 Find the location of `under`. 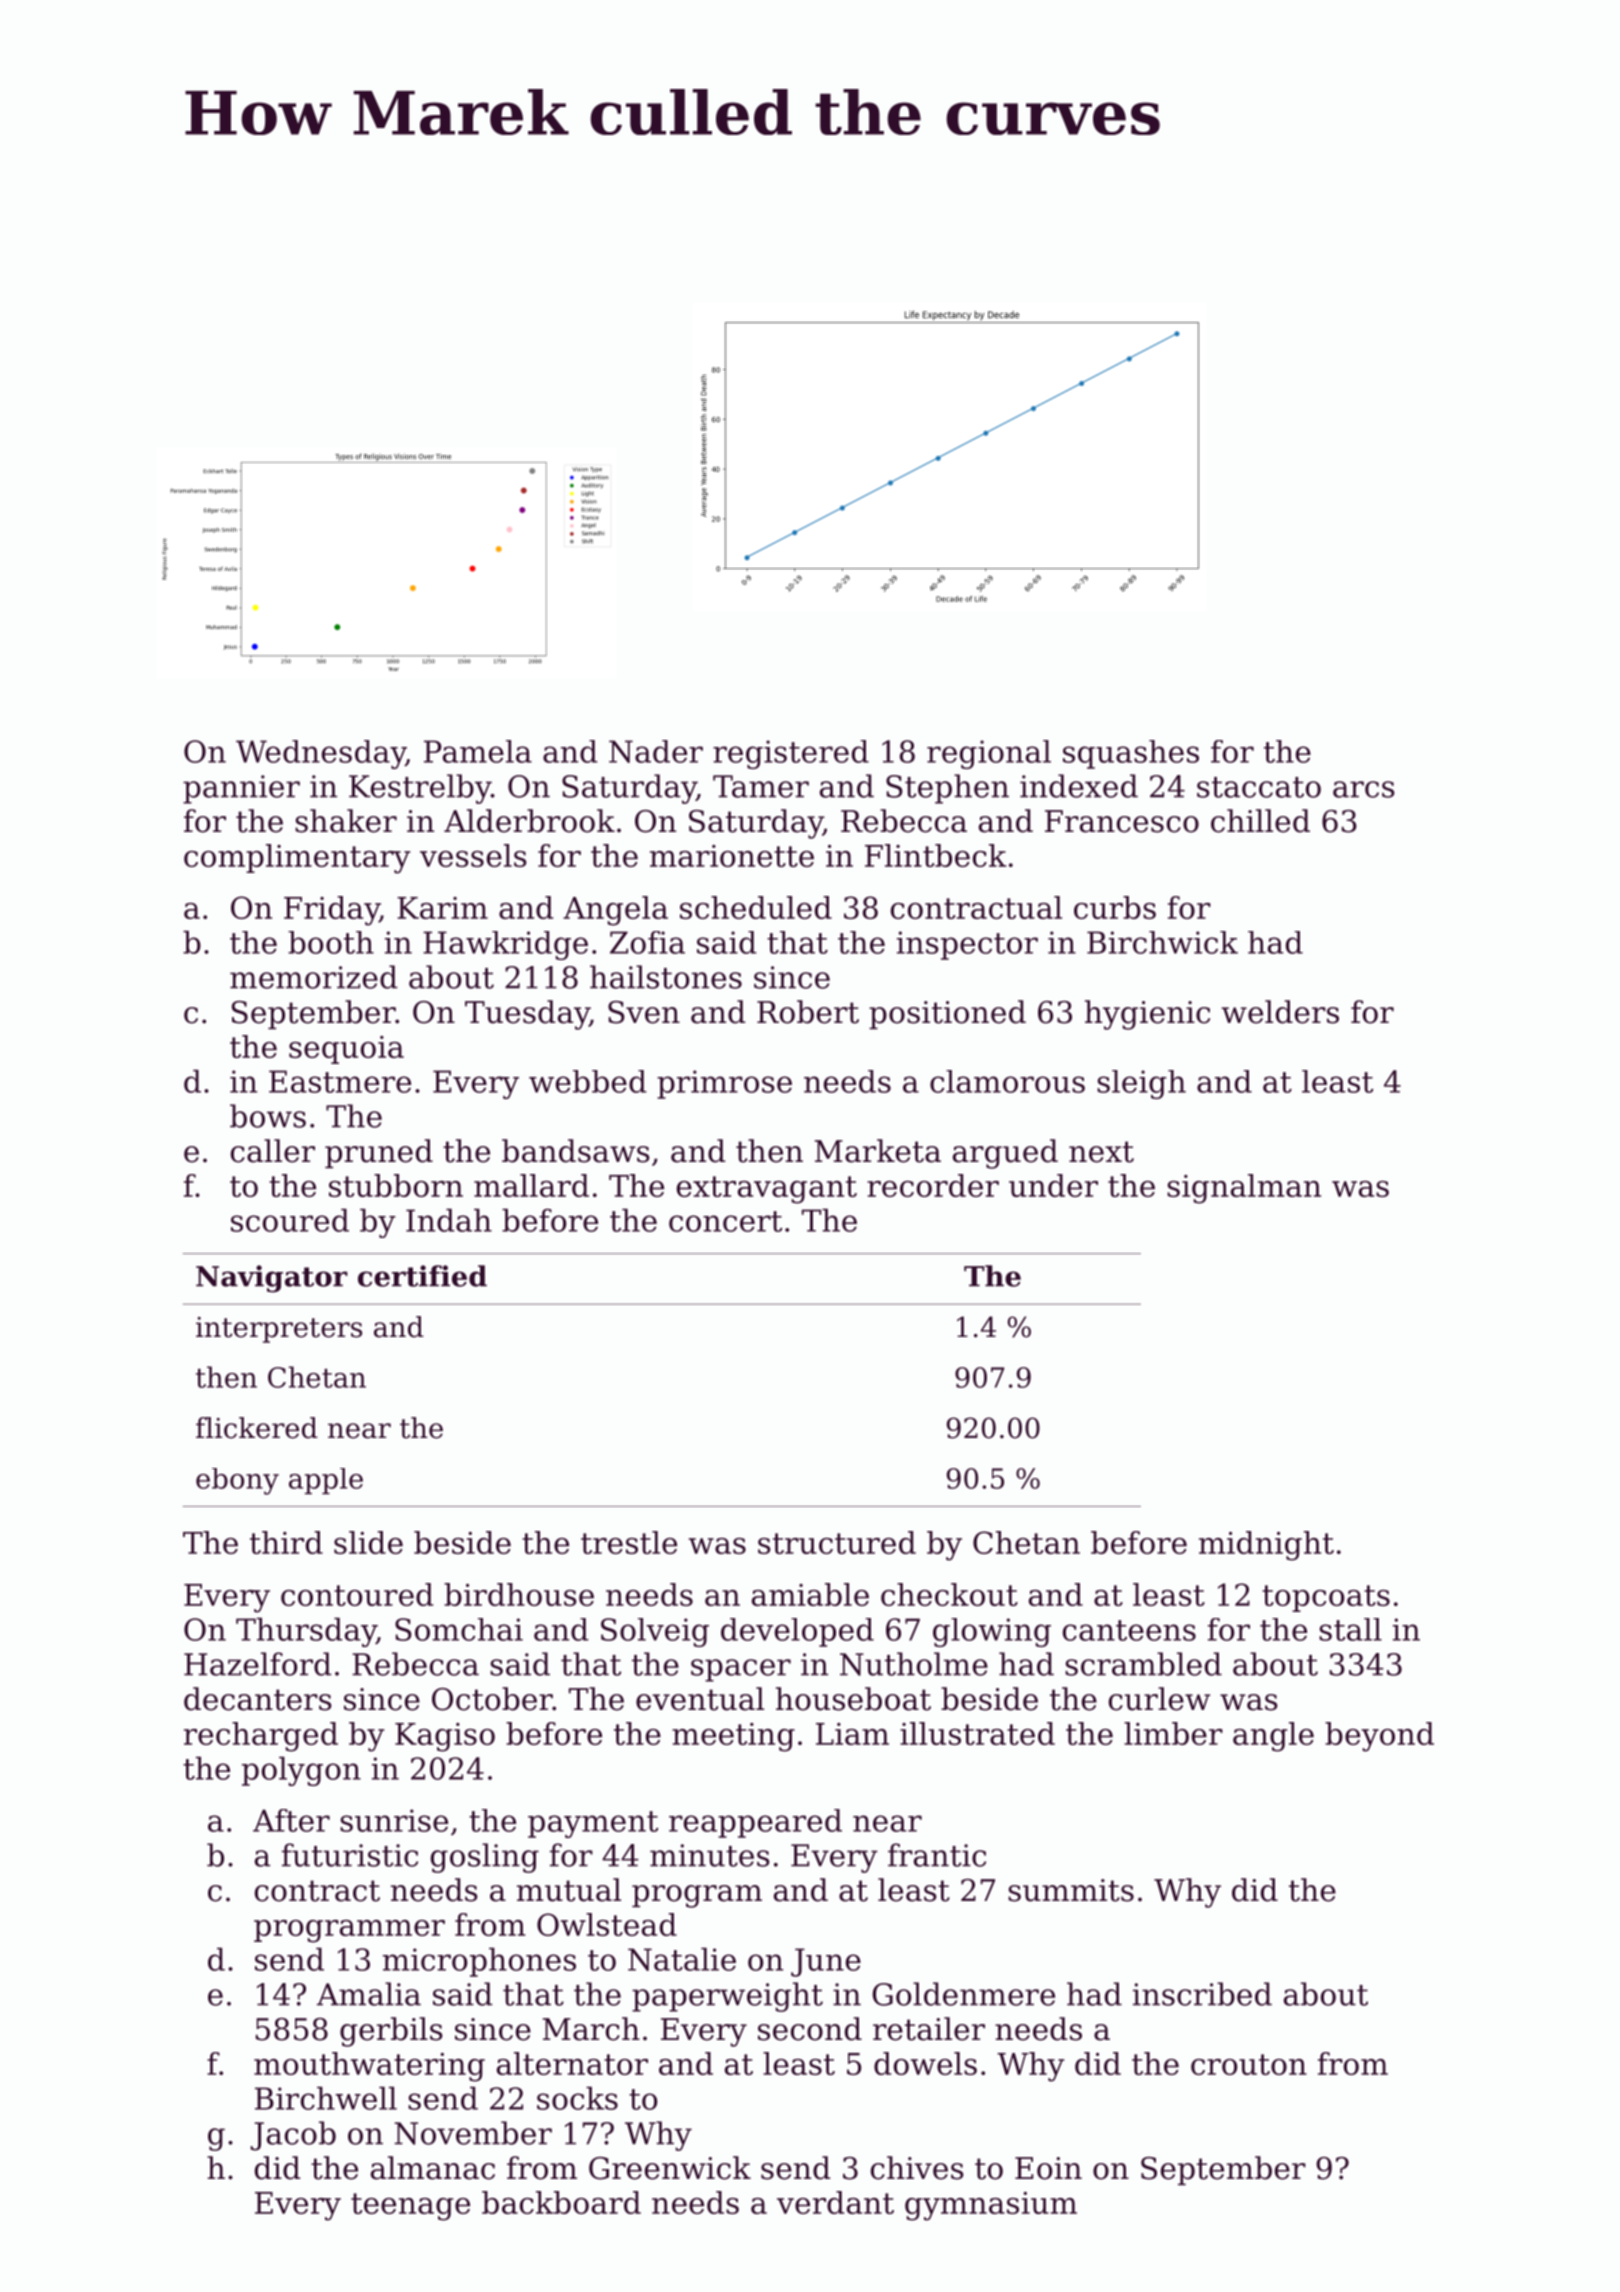

under is located at coordinates (1053, 1185).
